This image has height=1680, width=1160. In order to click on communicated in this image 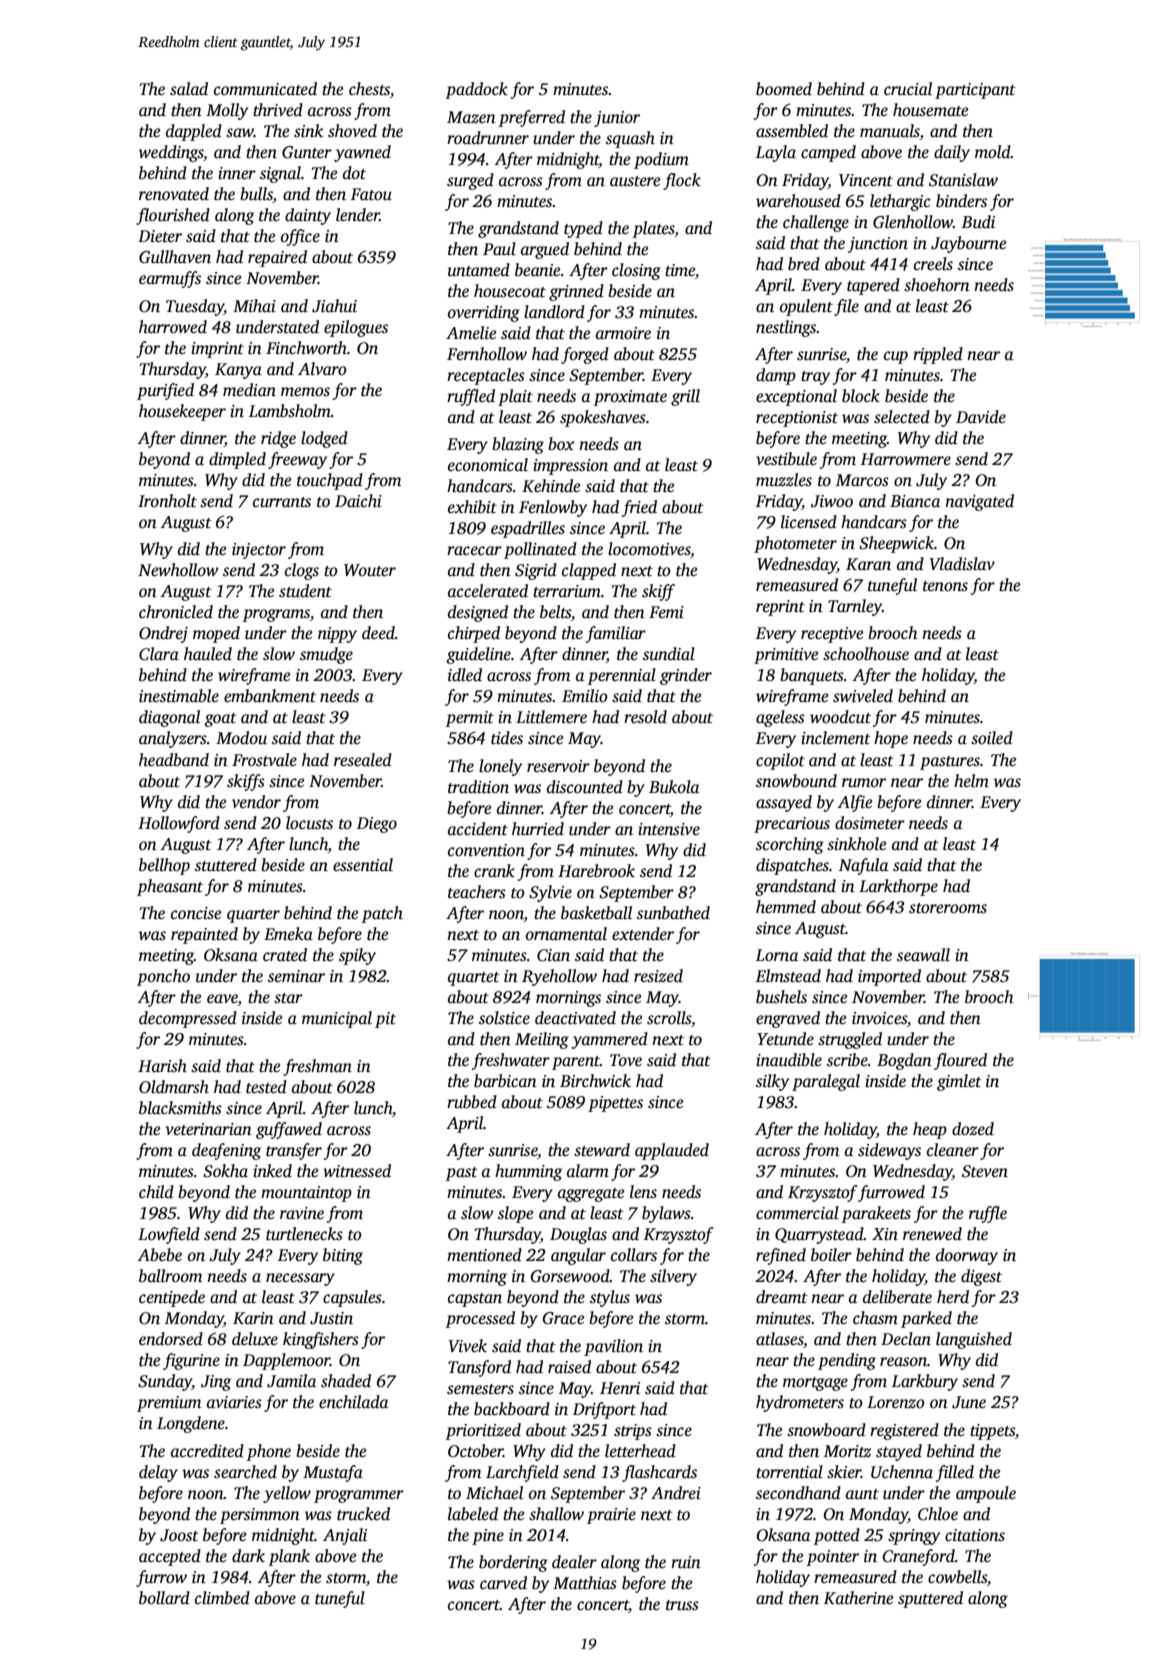, I will do `click(265, 89)`.
